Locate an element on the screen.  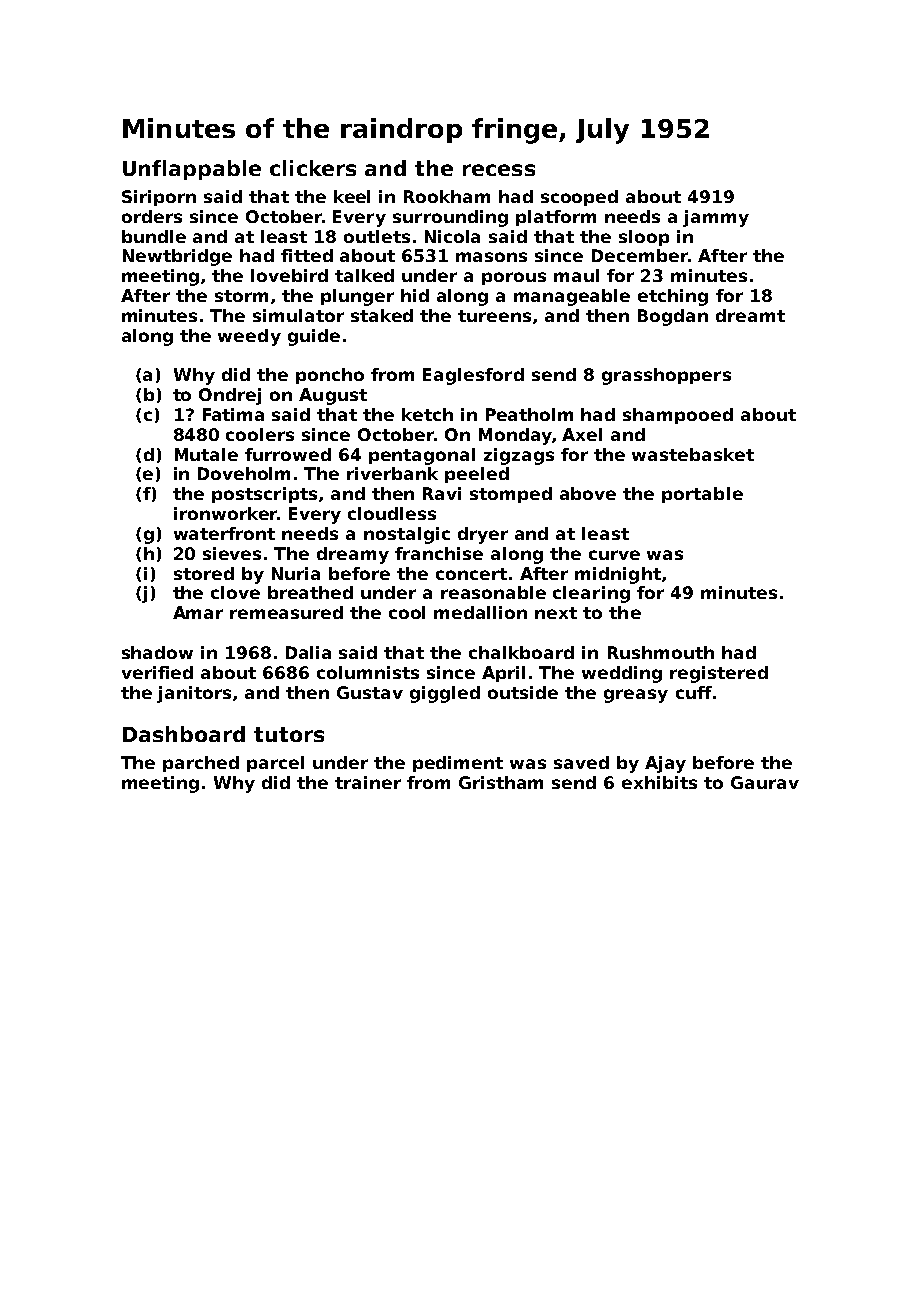
dreamt is located at coordinates (750, 315).
